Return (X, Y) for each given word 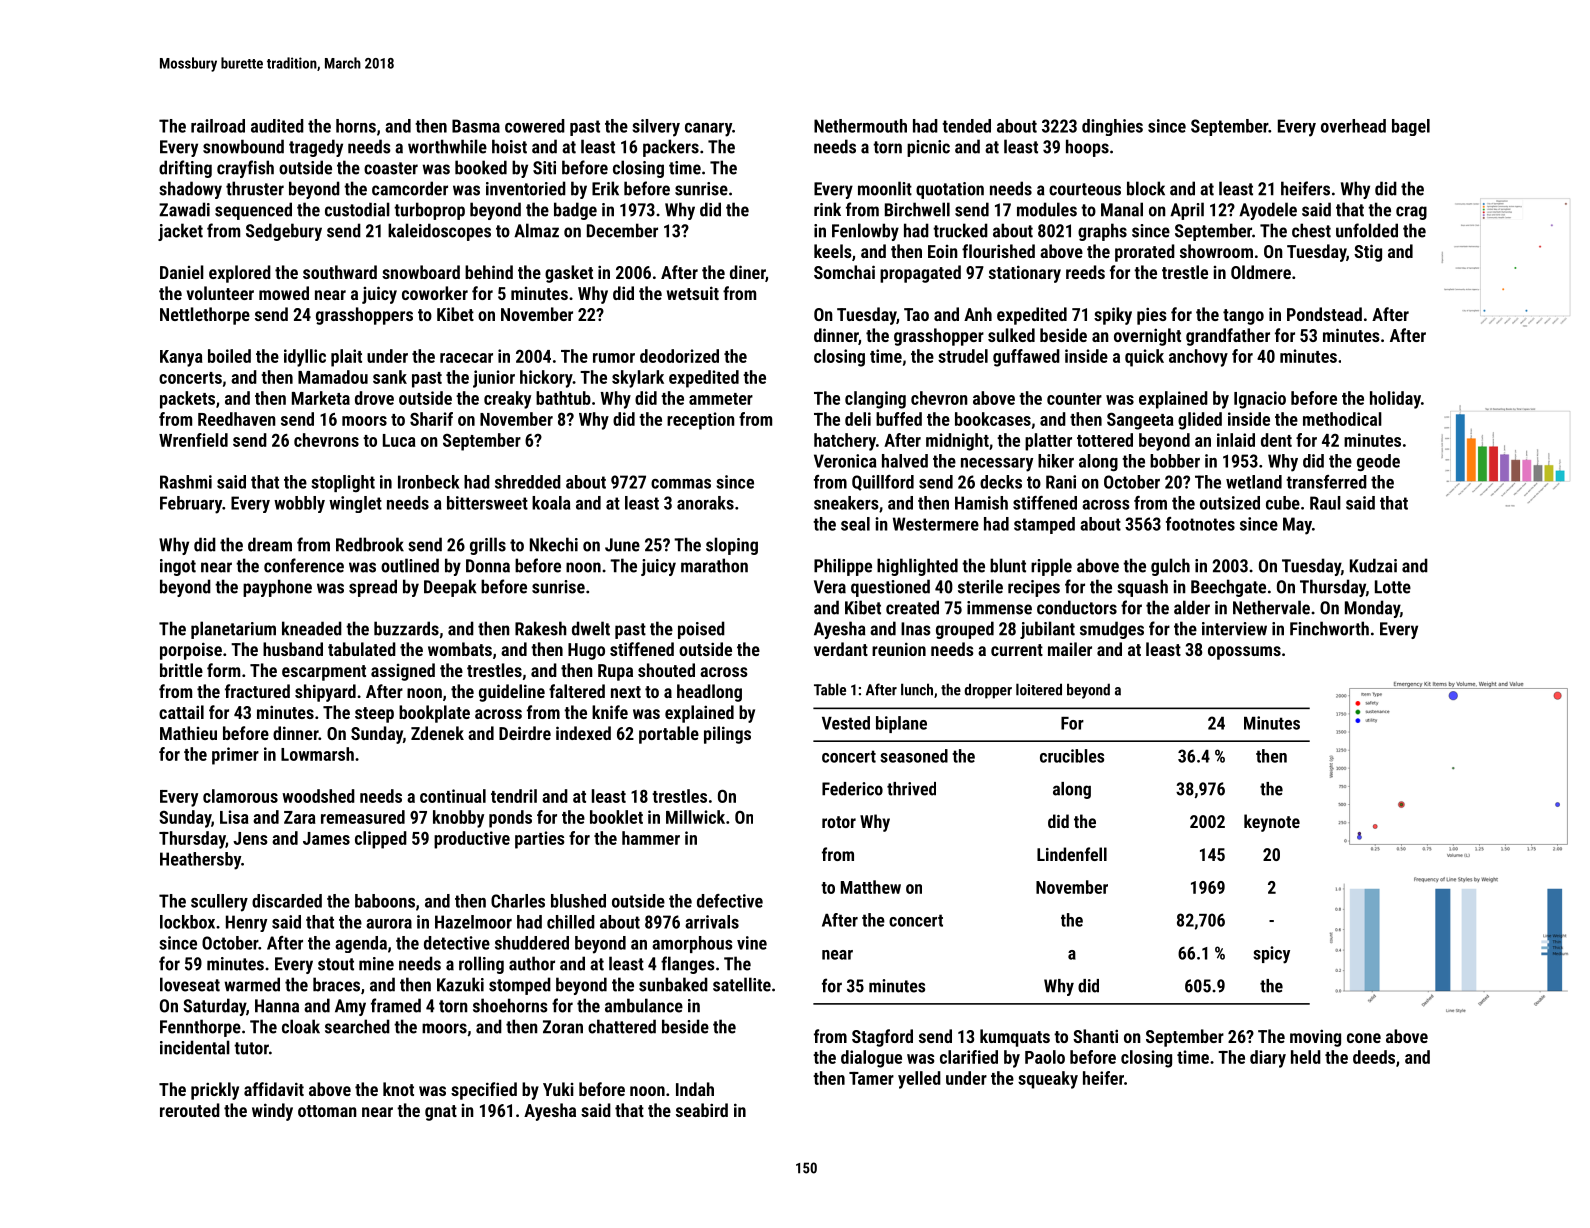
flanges (688, 965)
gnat (441, 1113)
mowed (284, 293)
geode (1378, 462)
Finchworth (1329, 628)
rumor (614, 358)
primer (235, 756)
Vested (846, 723)
